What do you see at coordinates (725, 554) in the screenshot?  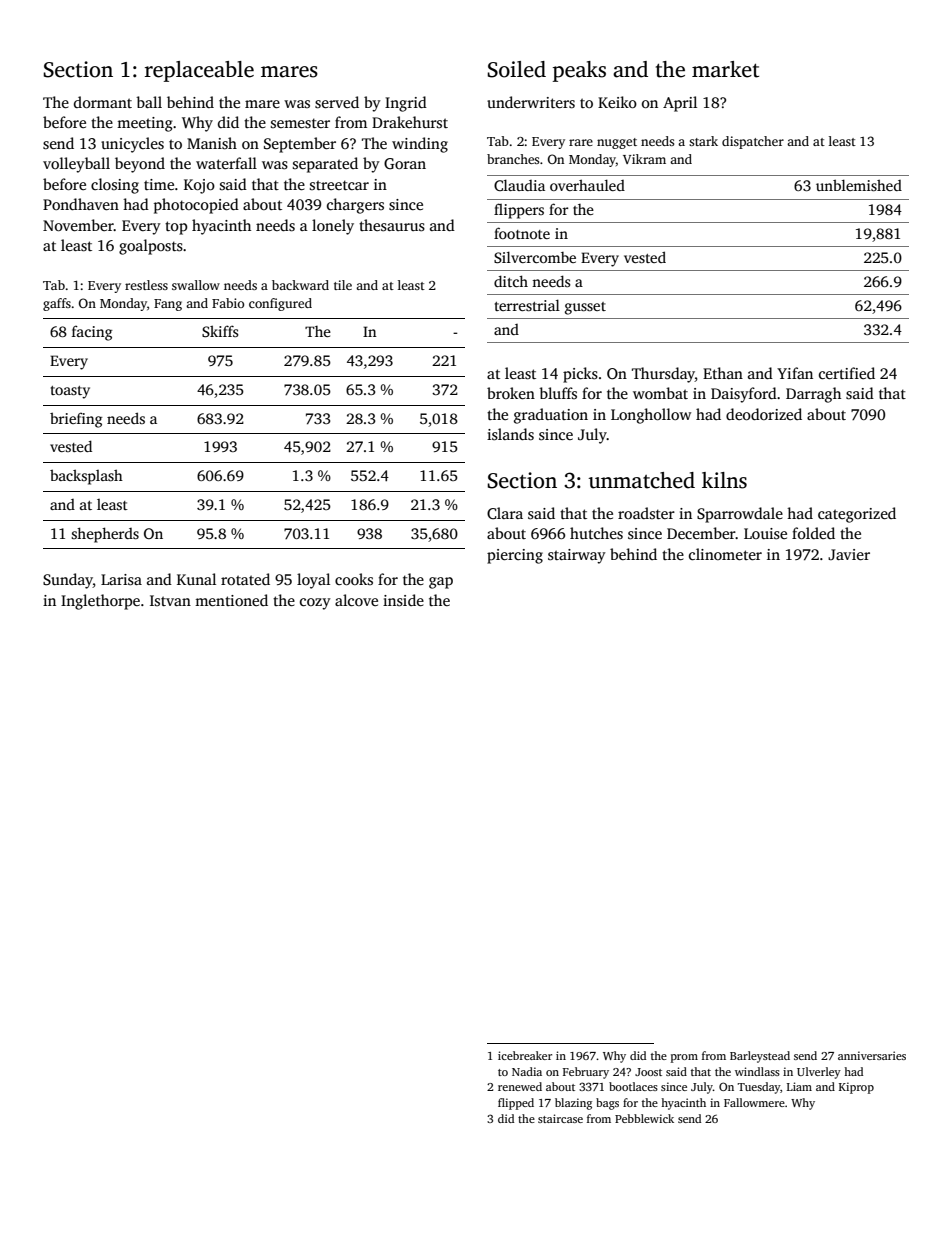 I see `clinometer` at bounding box center [725, 554].
